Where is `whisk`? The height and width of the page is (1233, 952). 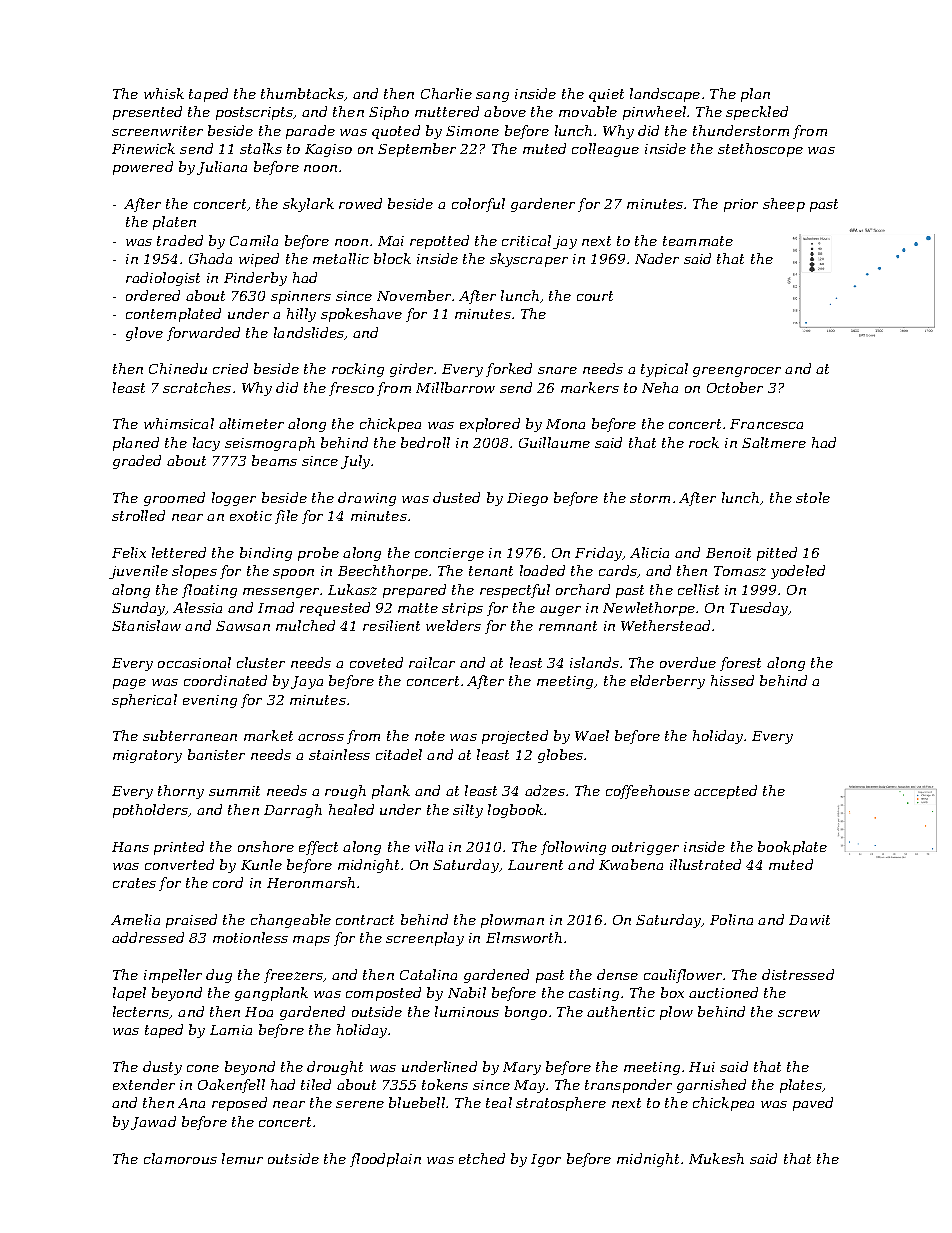
whisk is located at coordinates (164, 93).
